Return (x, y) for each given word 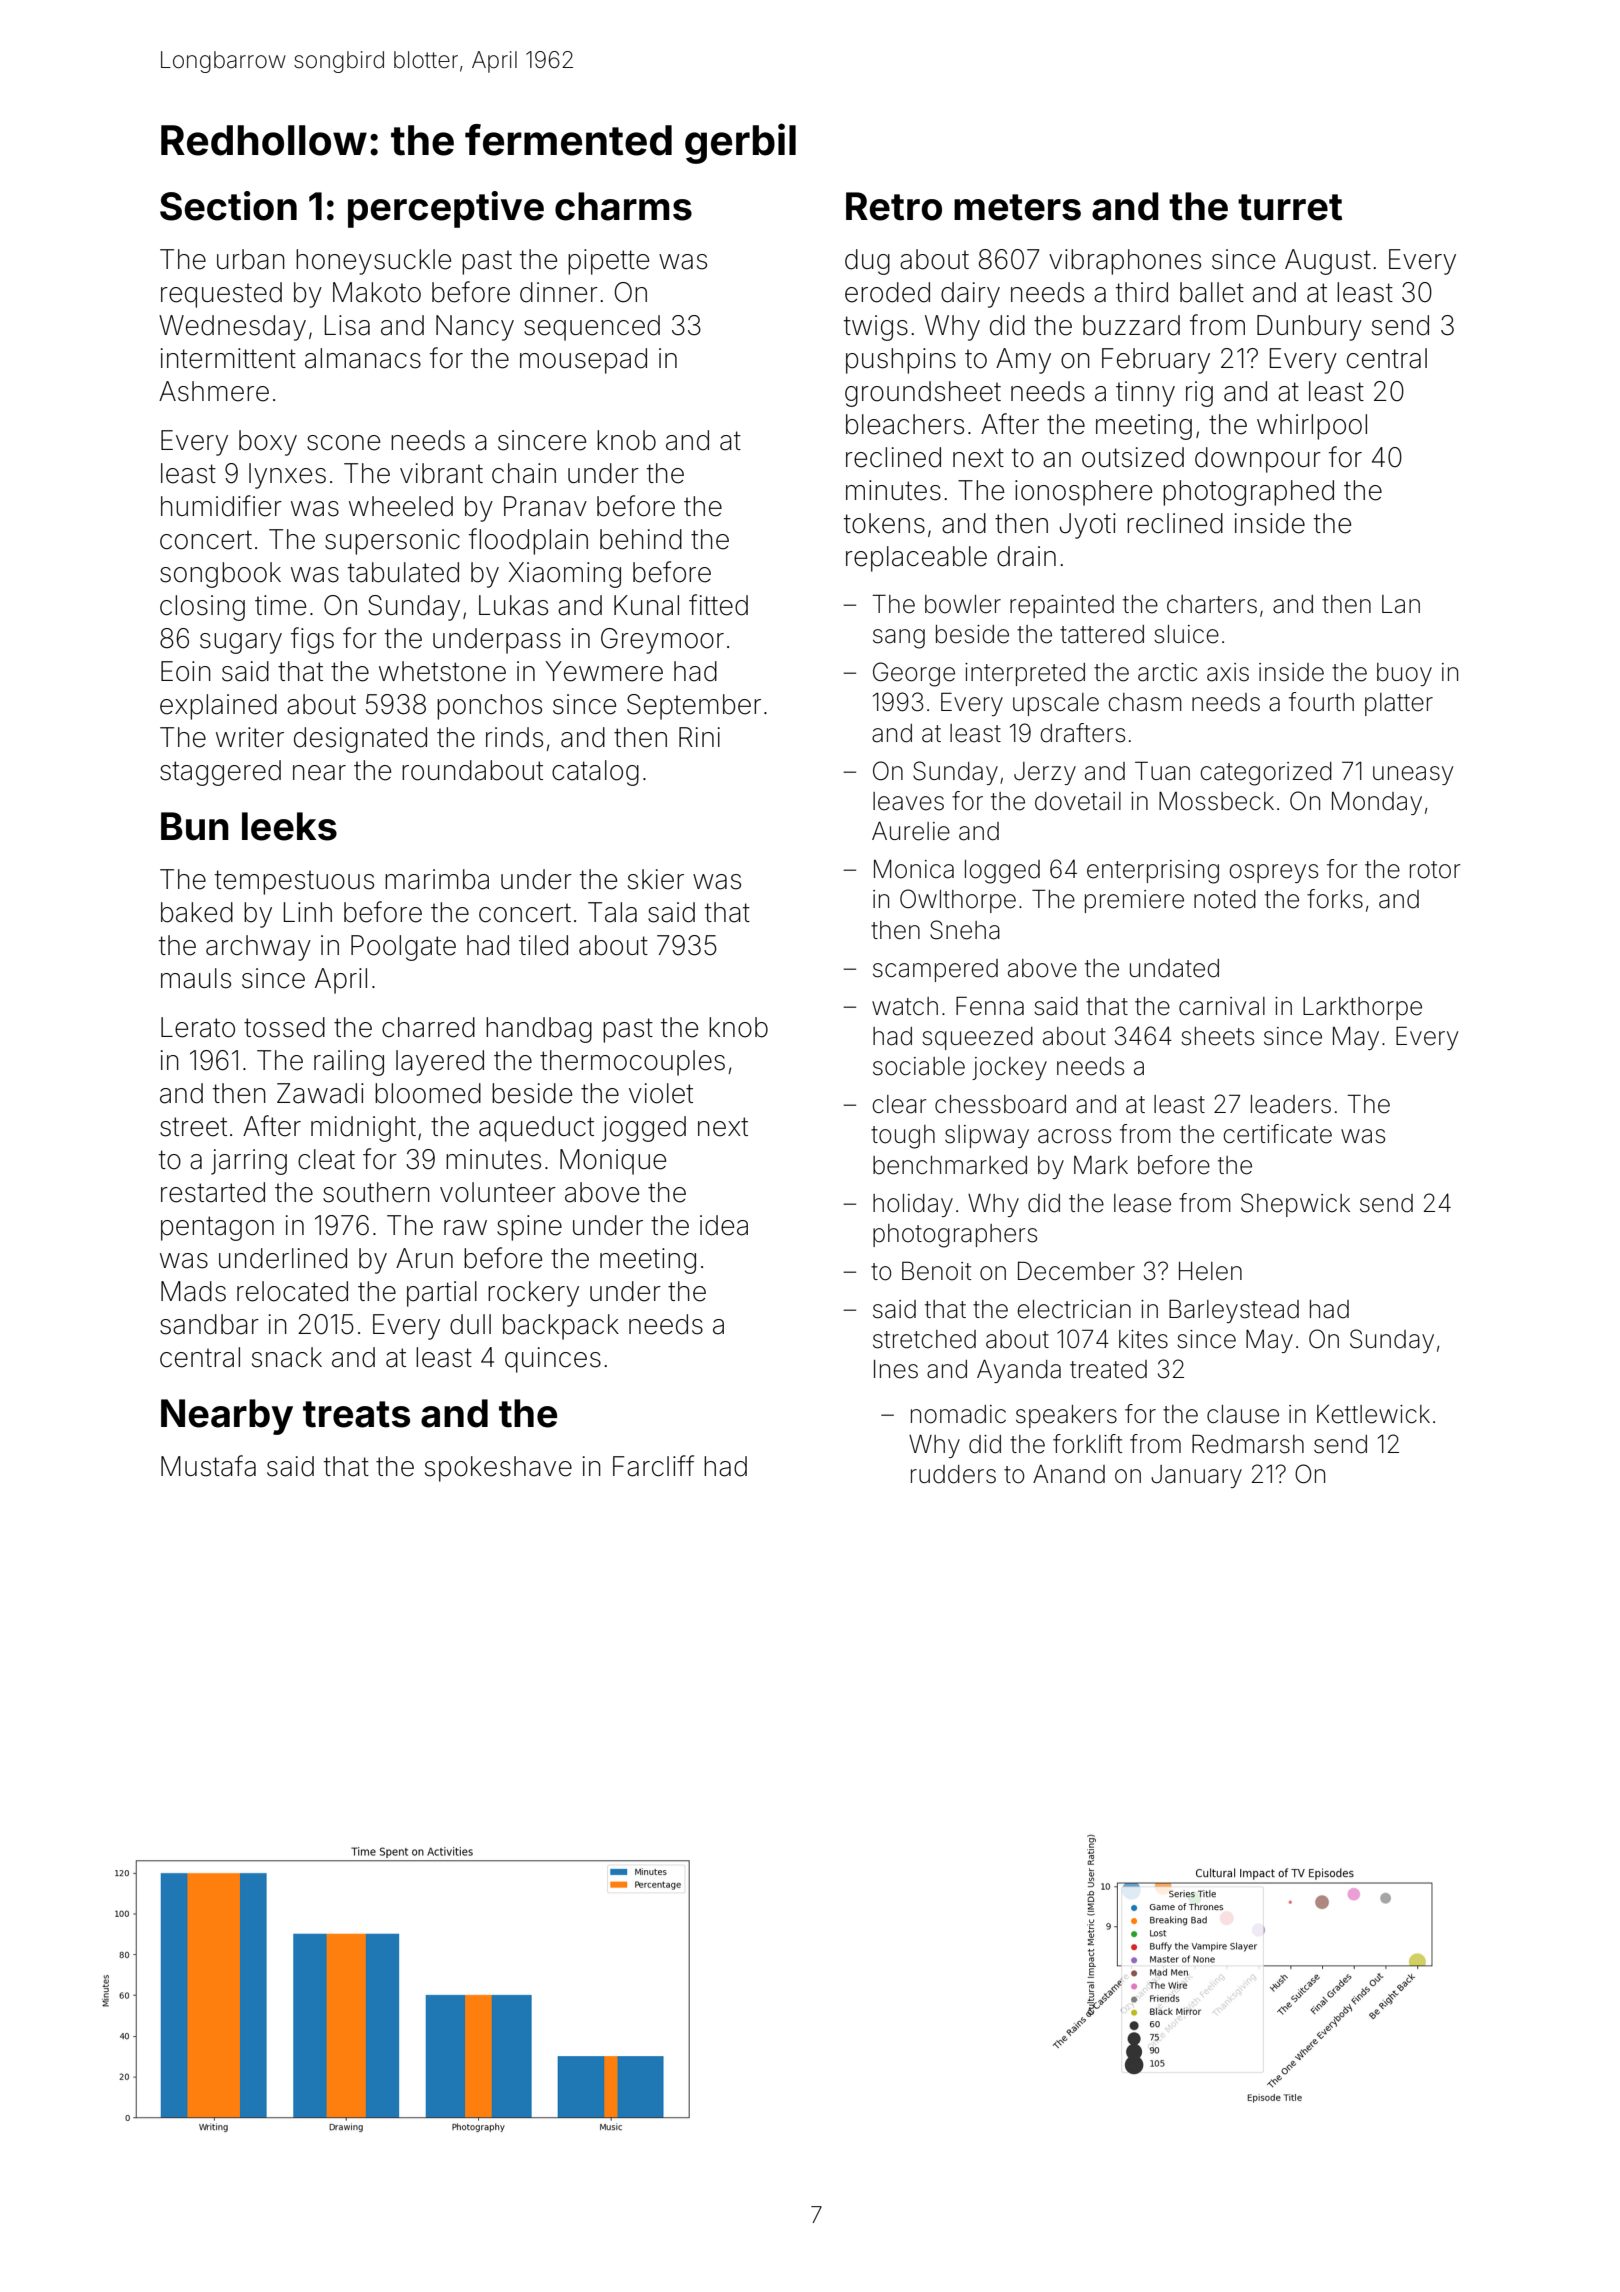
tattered (1102, 634)
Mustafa (208, 1466)
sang (899, 639)
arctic (1167, 672)
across (1074, 1136)
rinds (514, 737)
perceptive (446, 209)
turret (1290, 207)
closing (202, 608)
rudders (953, 1474)
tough (903, 1137)
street (193, 1127)
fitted (718, 605)
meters (1017, 207)
